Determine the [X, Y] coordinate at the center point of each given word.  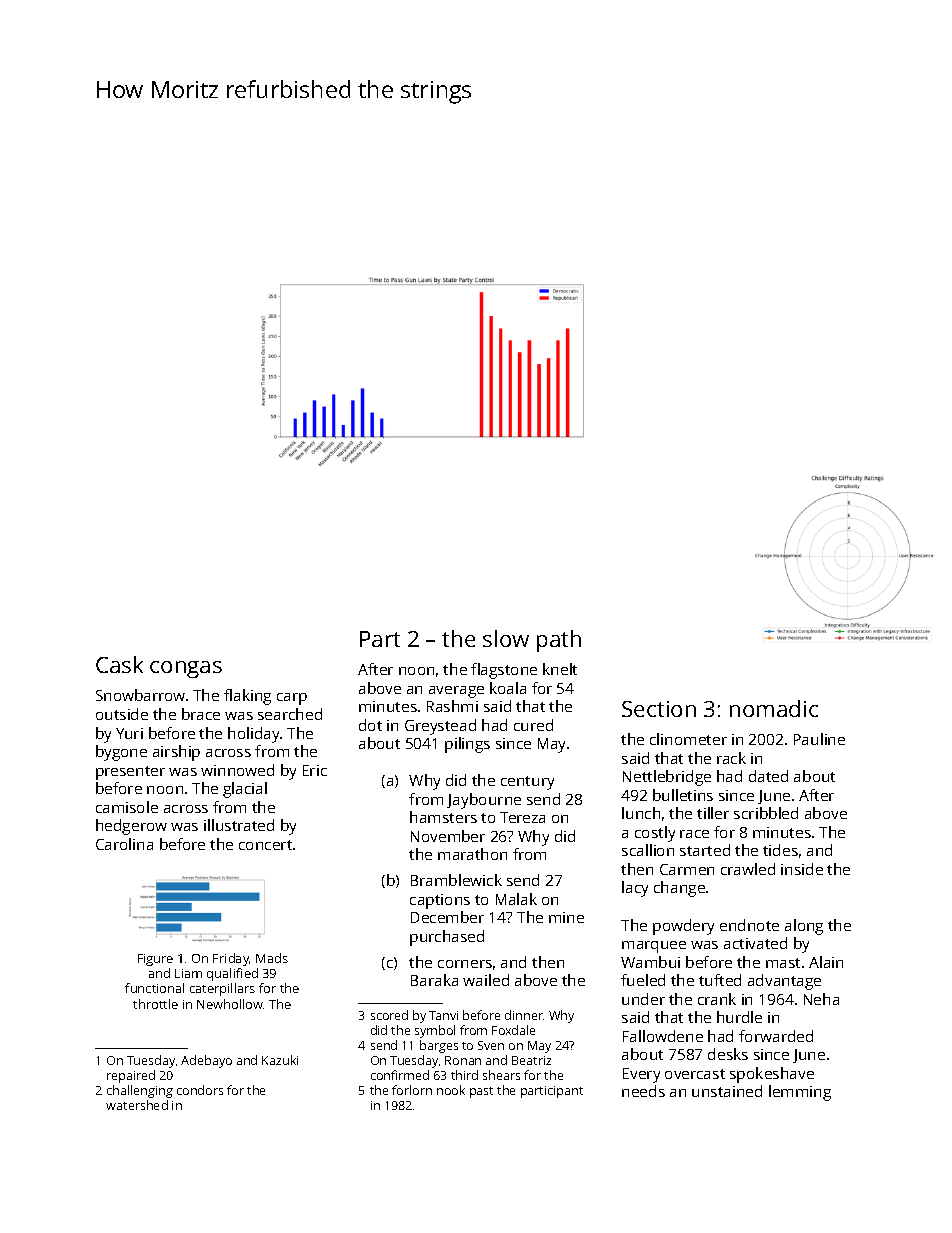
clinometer [688, 739]
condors [200, 1090]
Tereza [522, 817]
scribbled [766, 813]
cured [533, 725]
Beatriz [531, 1060]
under [643, 999]
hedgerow [131, 827]
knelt [560, 669]
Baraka [434, 980]
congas [186, 669]
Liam [188, 973]
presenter [130, 773]
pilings [467, 745]
